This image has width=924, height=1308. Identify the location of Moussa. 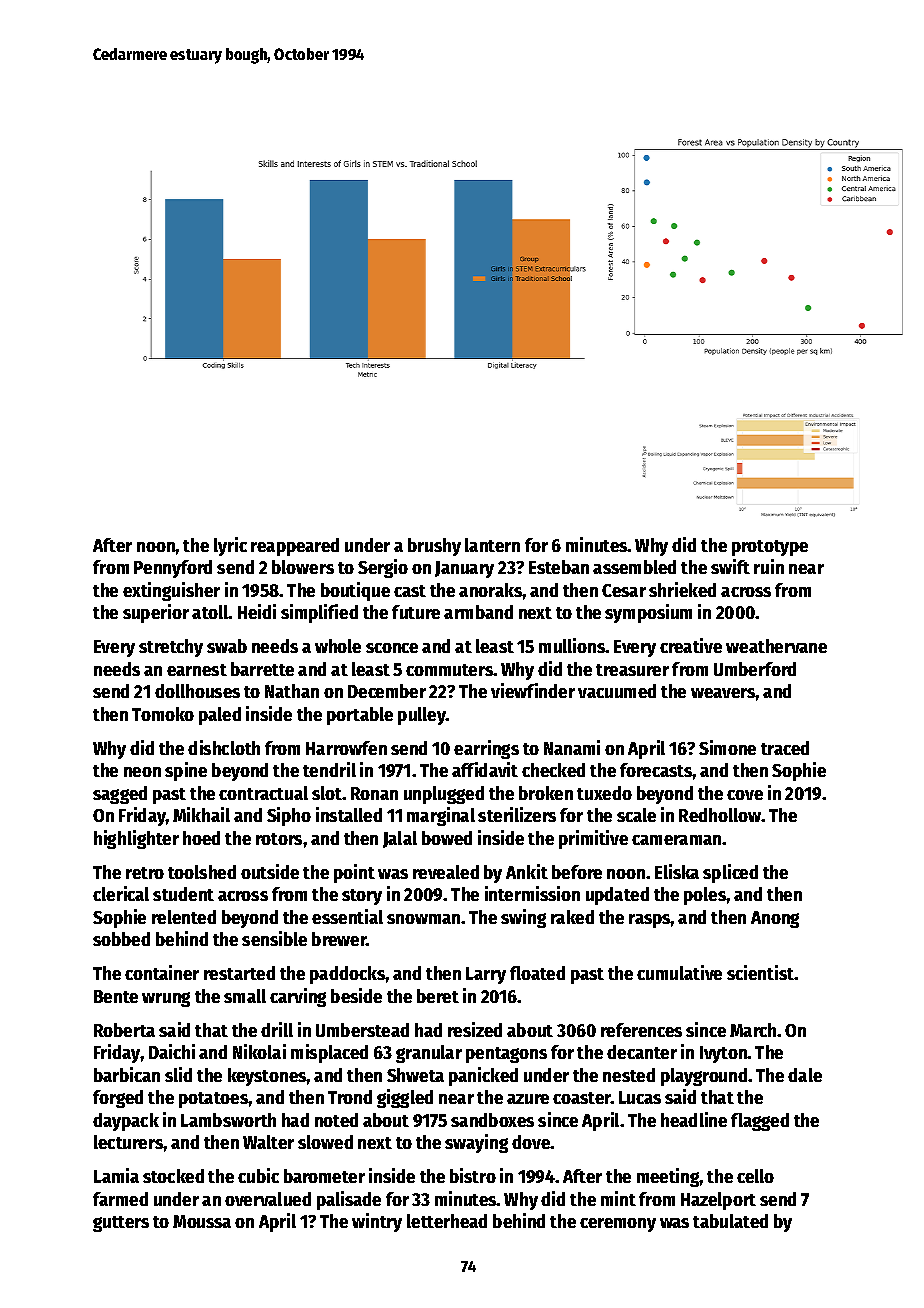
(202, 1221).
